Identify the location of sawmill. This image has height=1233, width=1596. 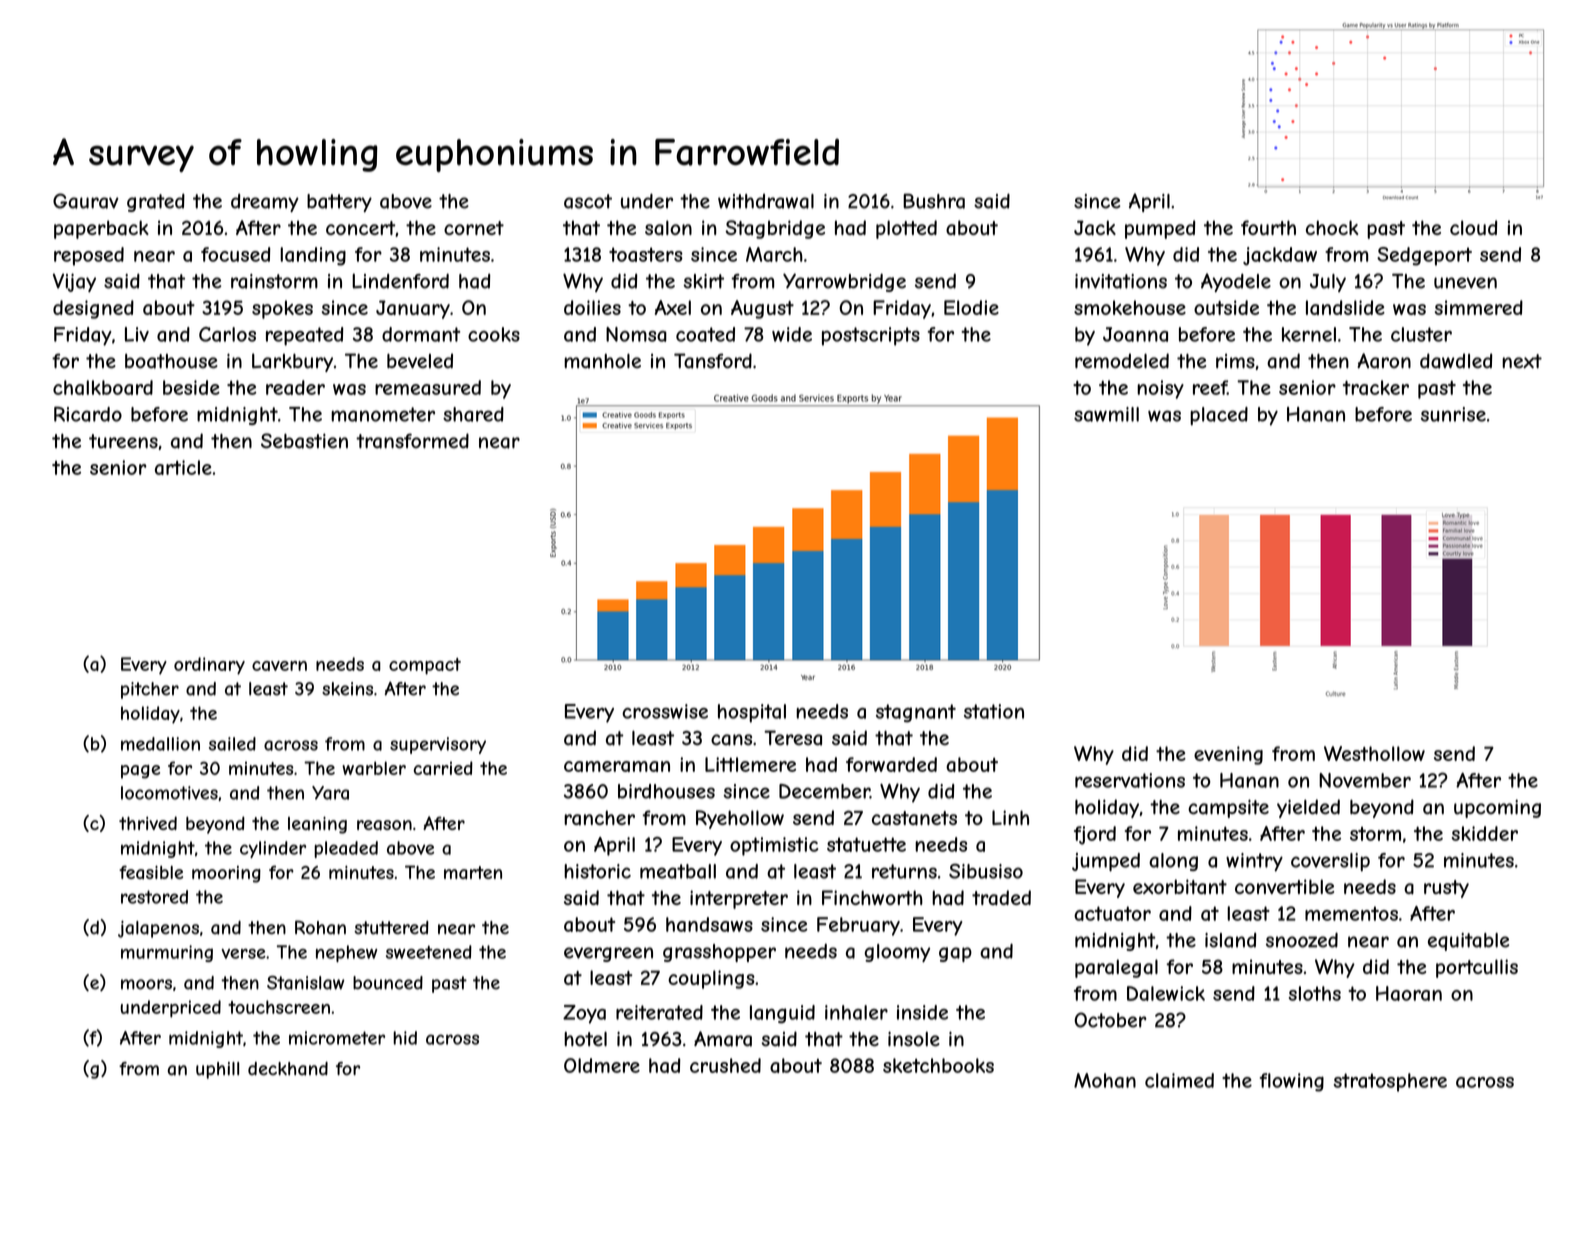
(1106, 414).
